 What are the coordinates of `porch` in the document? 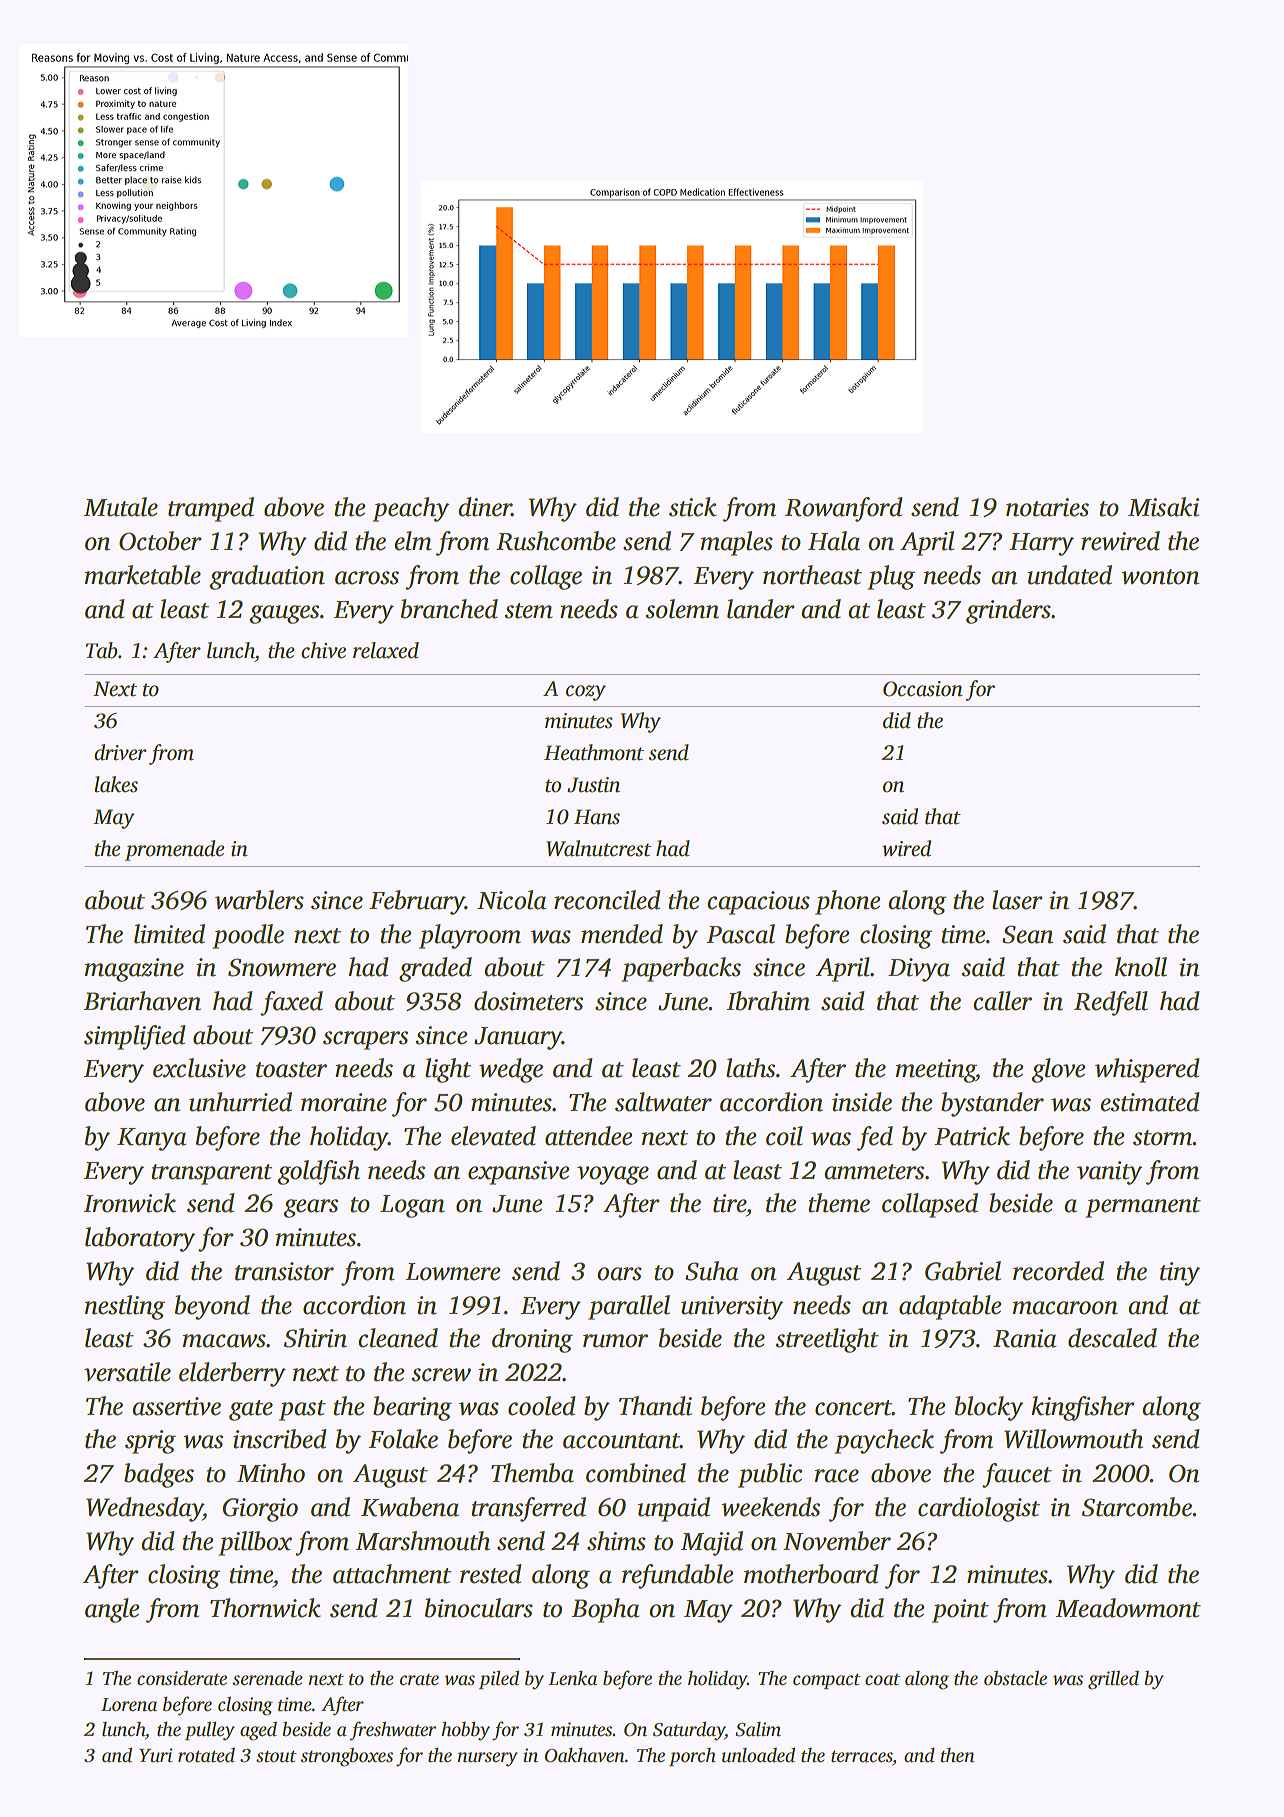 It's located at (692, 1757).
